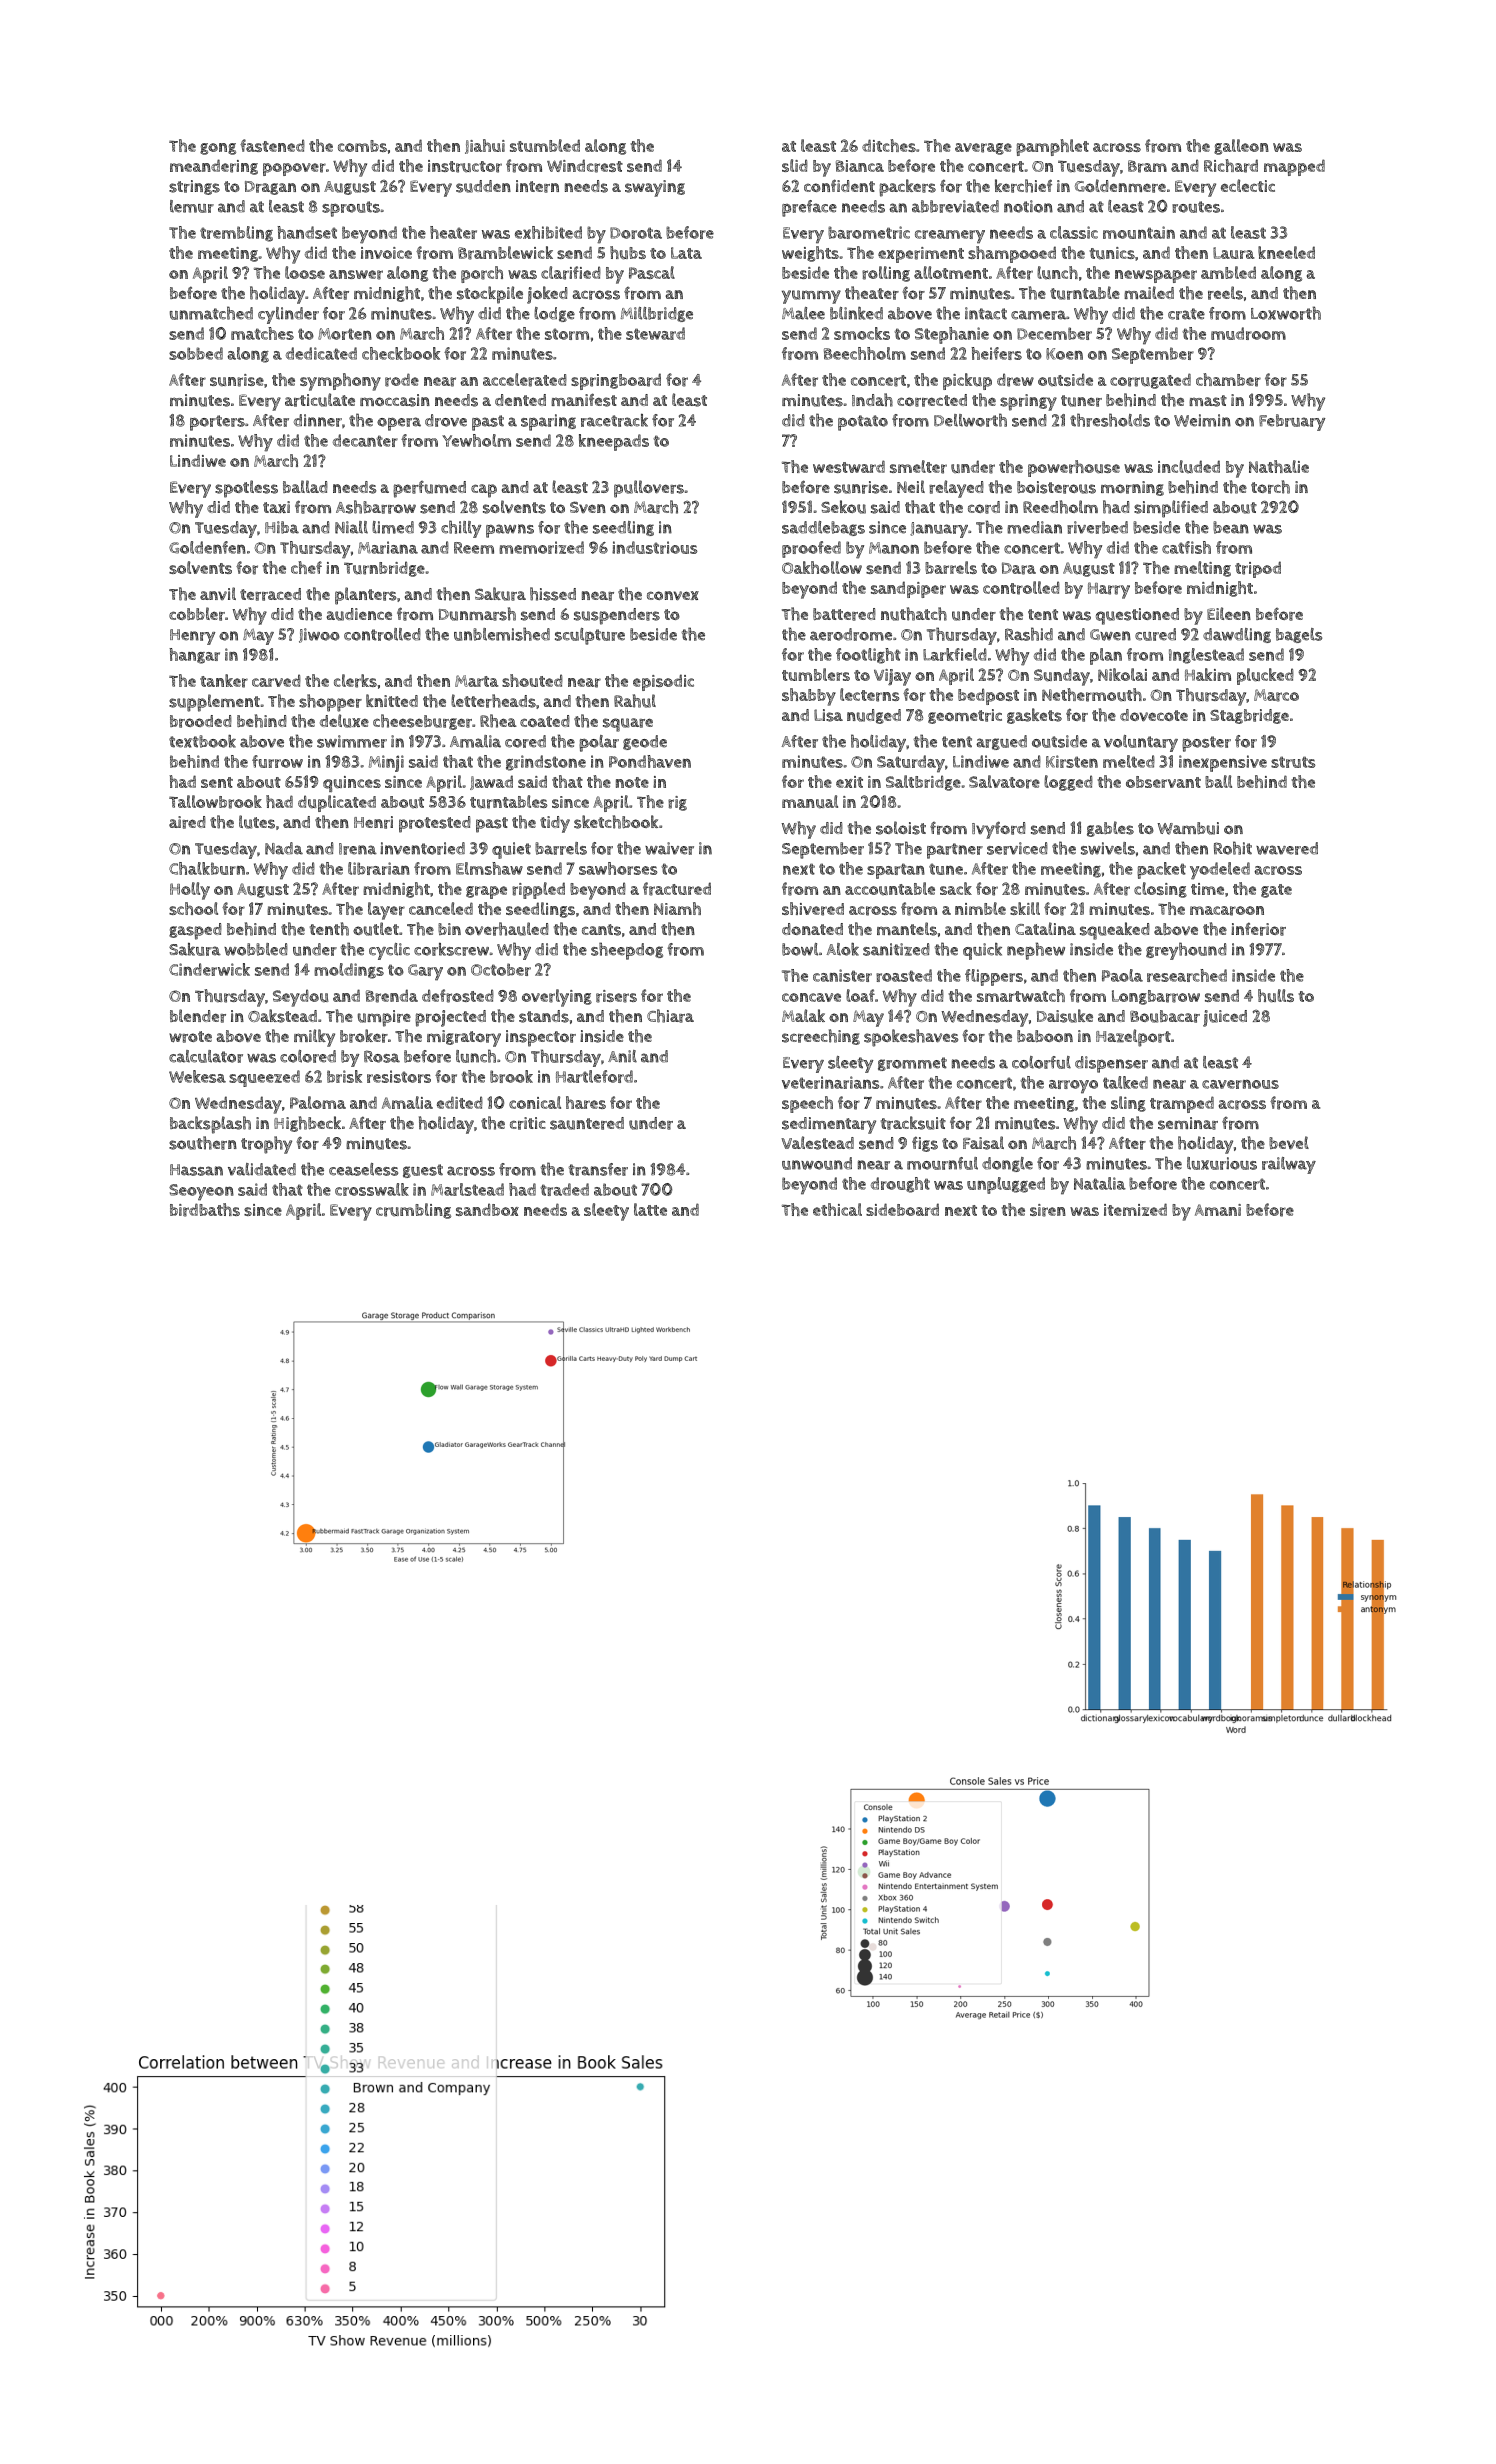 This page has width=1496, height=2464. Describe the element at coordinates (1171, 509) in the page. I see `simplified` at that location.
